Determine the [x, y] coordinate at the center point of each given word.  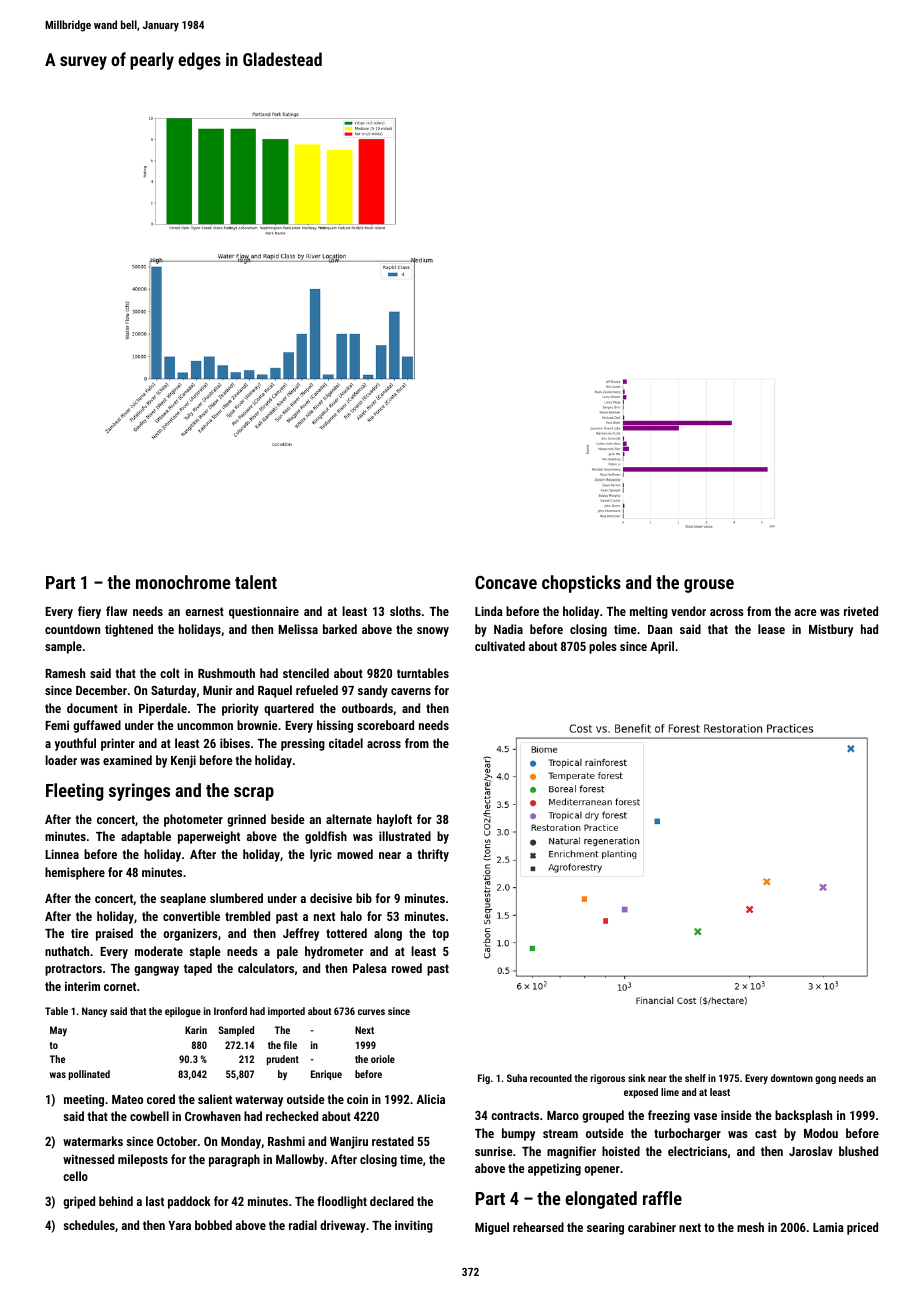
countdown [72, 629]
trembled [247, 916]
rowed [407, 968]
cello [75, 1176]
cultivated [500, 646]
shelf [695, 1078]
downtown [792, 1078]
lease [771, 629]
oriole [383, 1059]
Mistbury [831, 630]
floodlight [342, 1202]
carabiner [652, 1227]
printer [118, 744]
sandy [373, 691]
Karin [196, 1030]
